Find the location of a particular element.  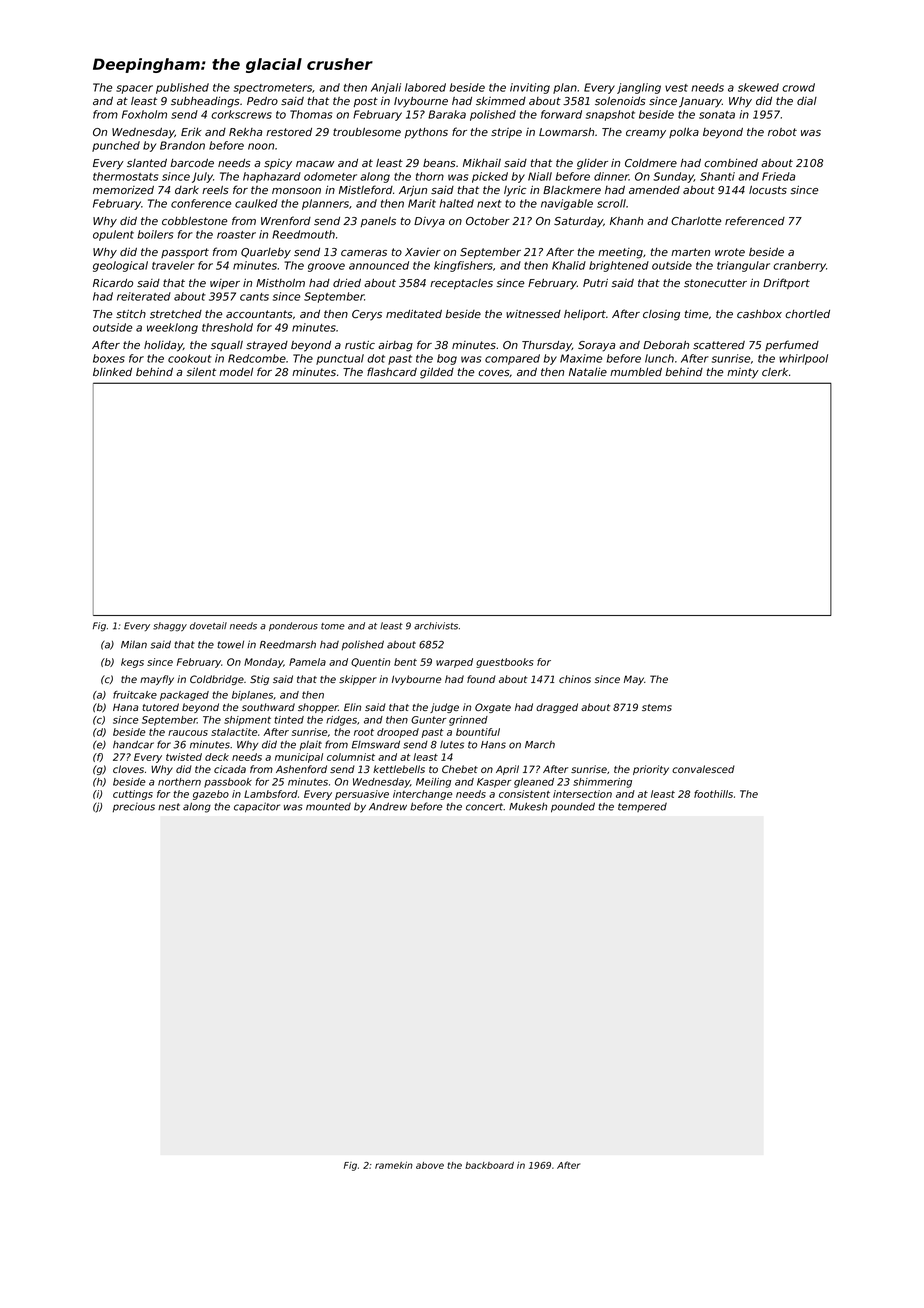

blinked is located at coordinates (112, 372).
